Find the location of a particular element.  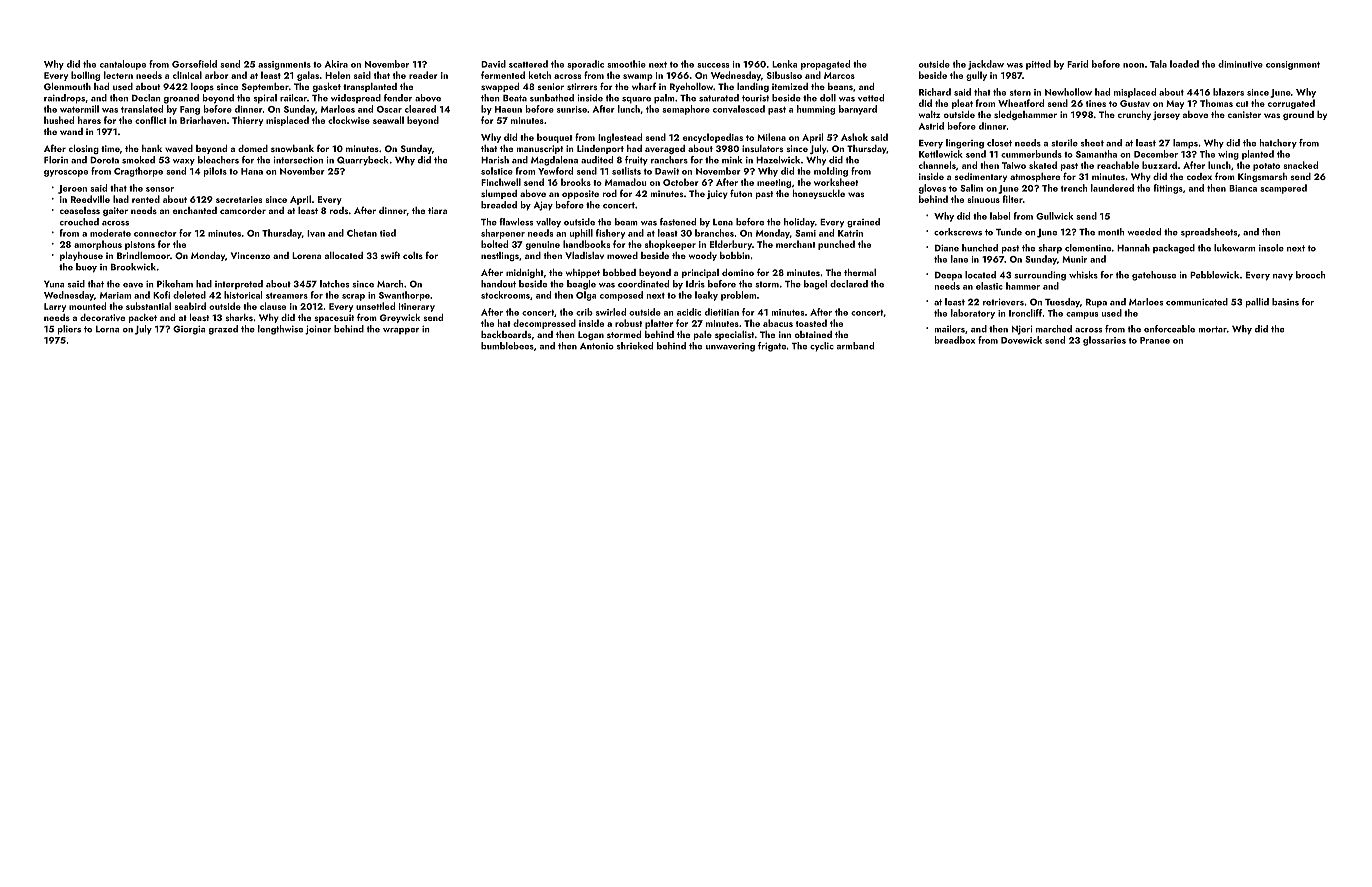

pliers is located at coordinates (69, 330).
